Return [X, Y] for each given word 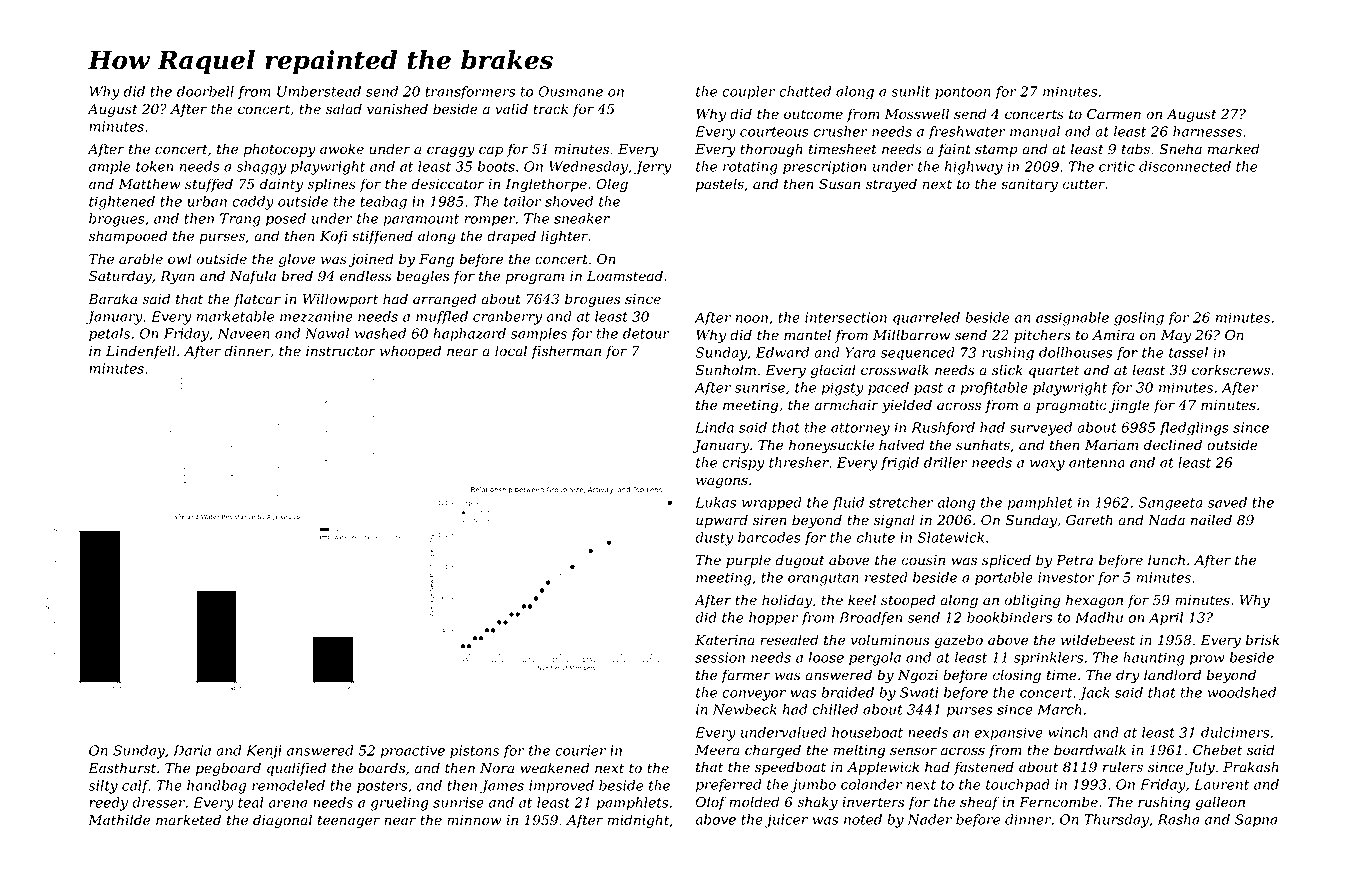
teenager [349, 822]
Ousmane [571, 91]
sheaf [980, 803]
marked [1234, 149]
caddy [253, 203]
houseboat [867, 732]
